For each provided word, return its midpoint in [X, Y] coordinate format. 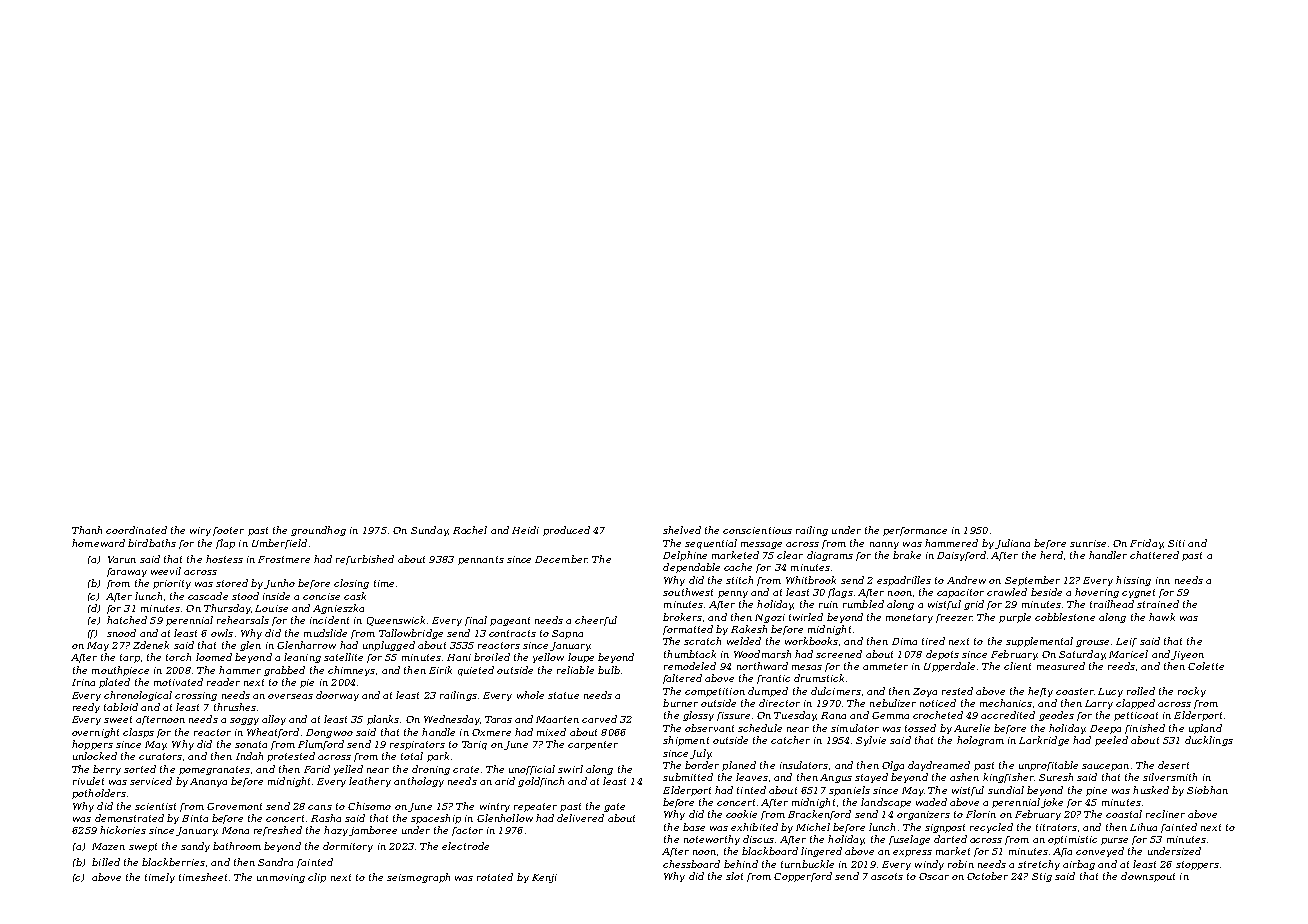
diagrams [830, 556]
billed [106, 862]
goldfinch [541, 782]
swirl [570, 769]
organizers [923, 815]
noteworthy [712, 840]
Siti [1176, 543]
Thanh [87, 530]
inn [1163, 580]
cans [320, 807]
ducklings [1209, 741]
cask [355, 596]
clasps [138, 733]
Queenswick [396, 621]
